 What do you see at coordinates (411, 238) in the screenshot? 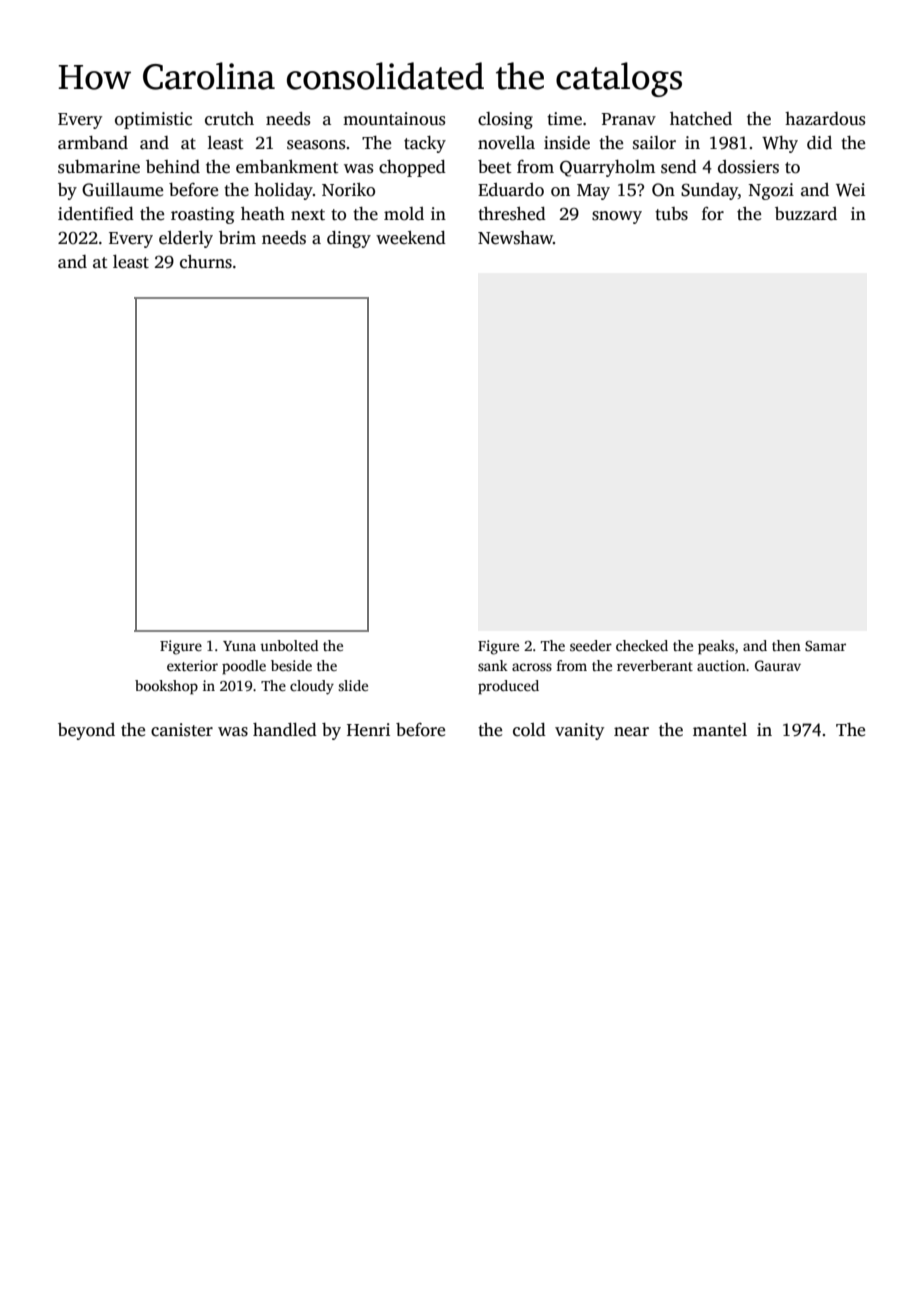
I see `weekend` at bounding box center [411, 238].
